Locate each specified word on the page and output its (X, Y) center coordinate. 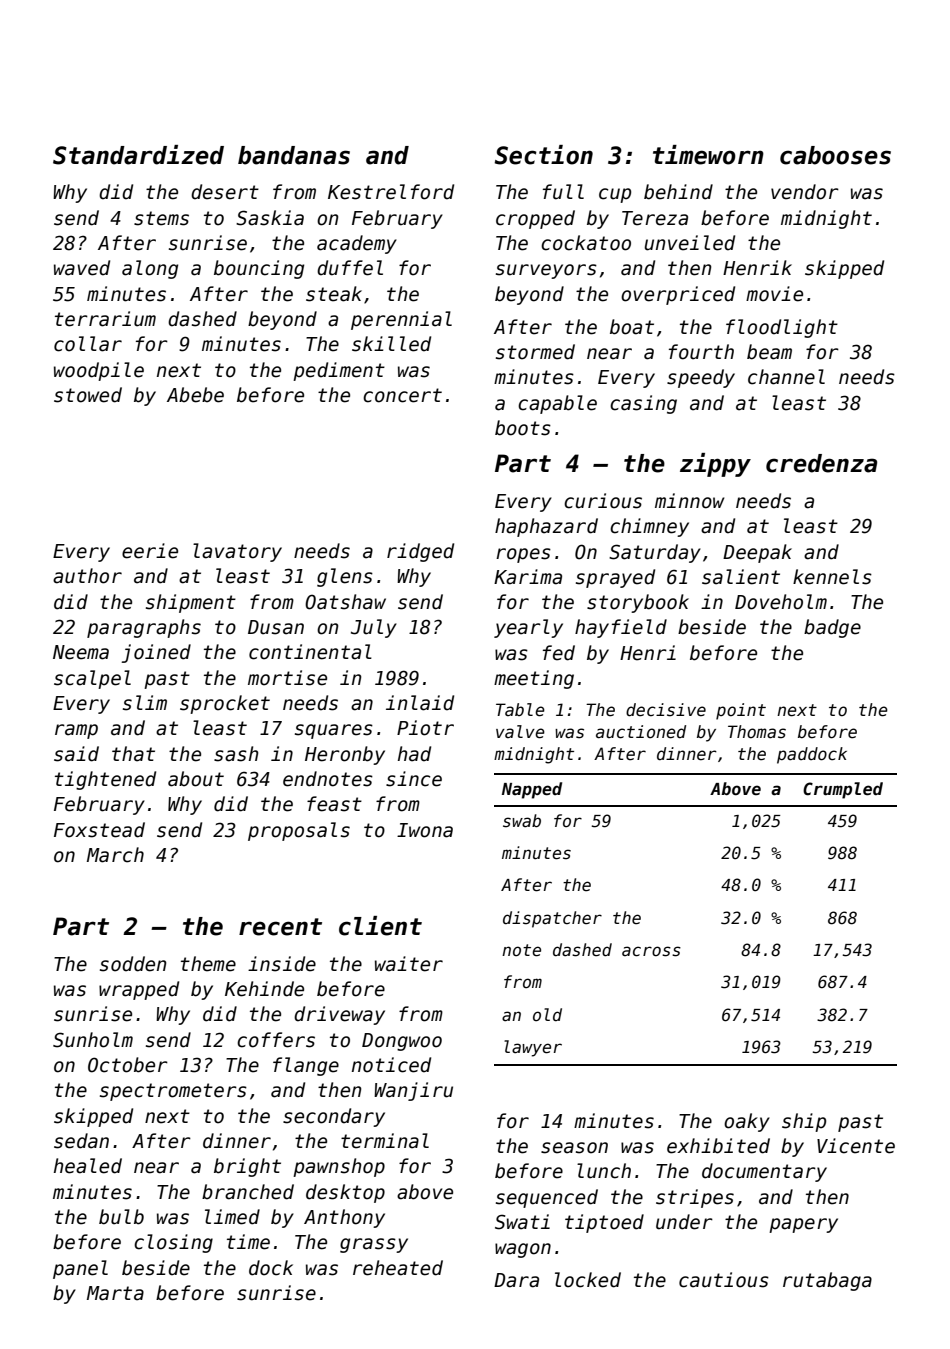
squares (334, 731)
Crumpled (843, 790)
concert (402, 395)
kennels (832, 577)
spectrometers (173, 1092)
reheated (398, 1268)
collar (88, 344)
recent (280, 927)
